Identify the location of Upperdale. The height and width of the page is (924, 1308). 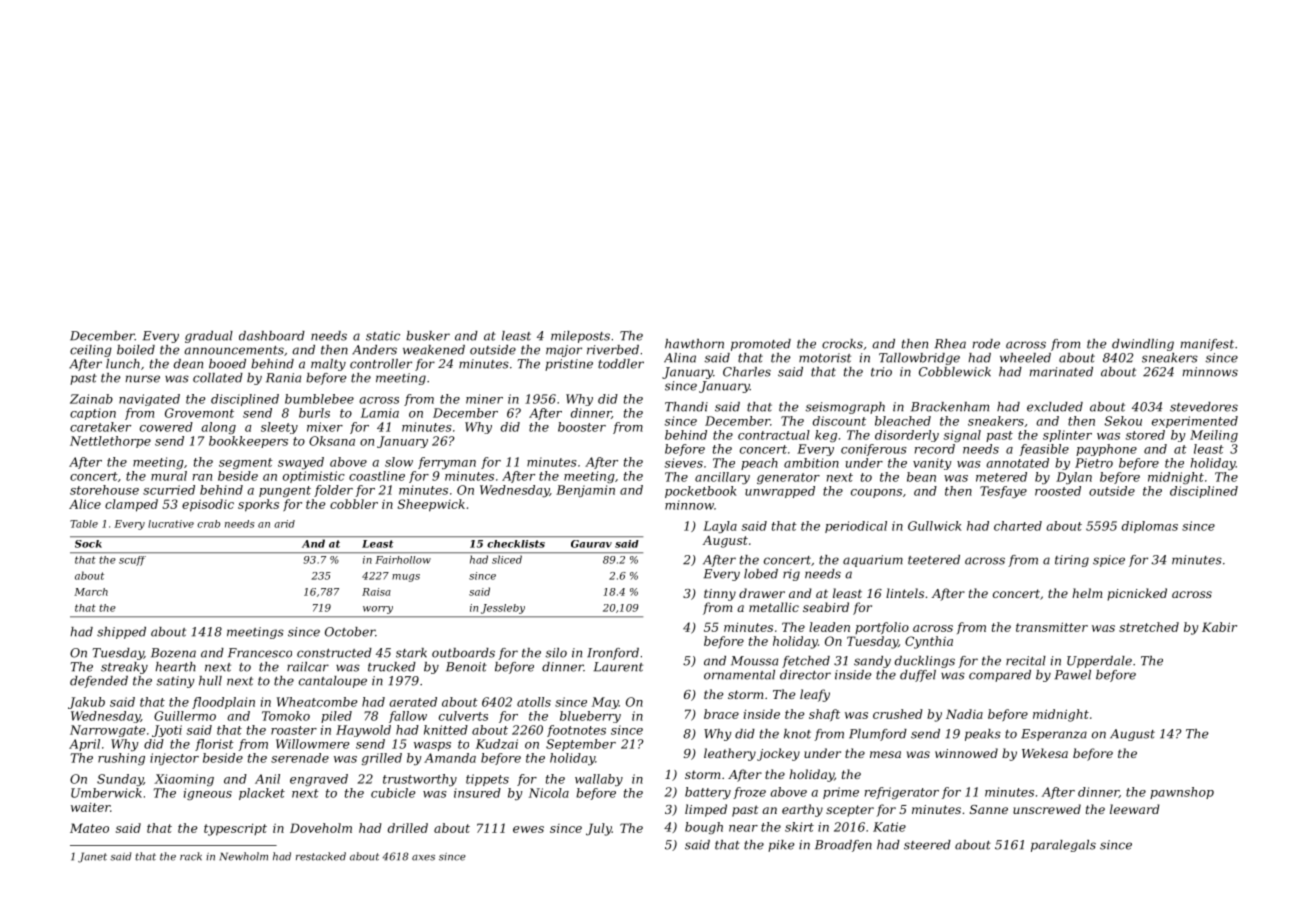
(1099, 662).
